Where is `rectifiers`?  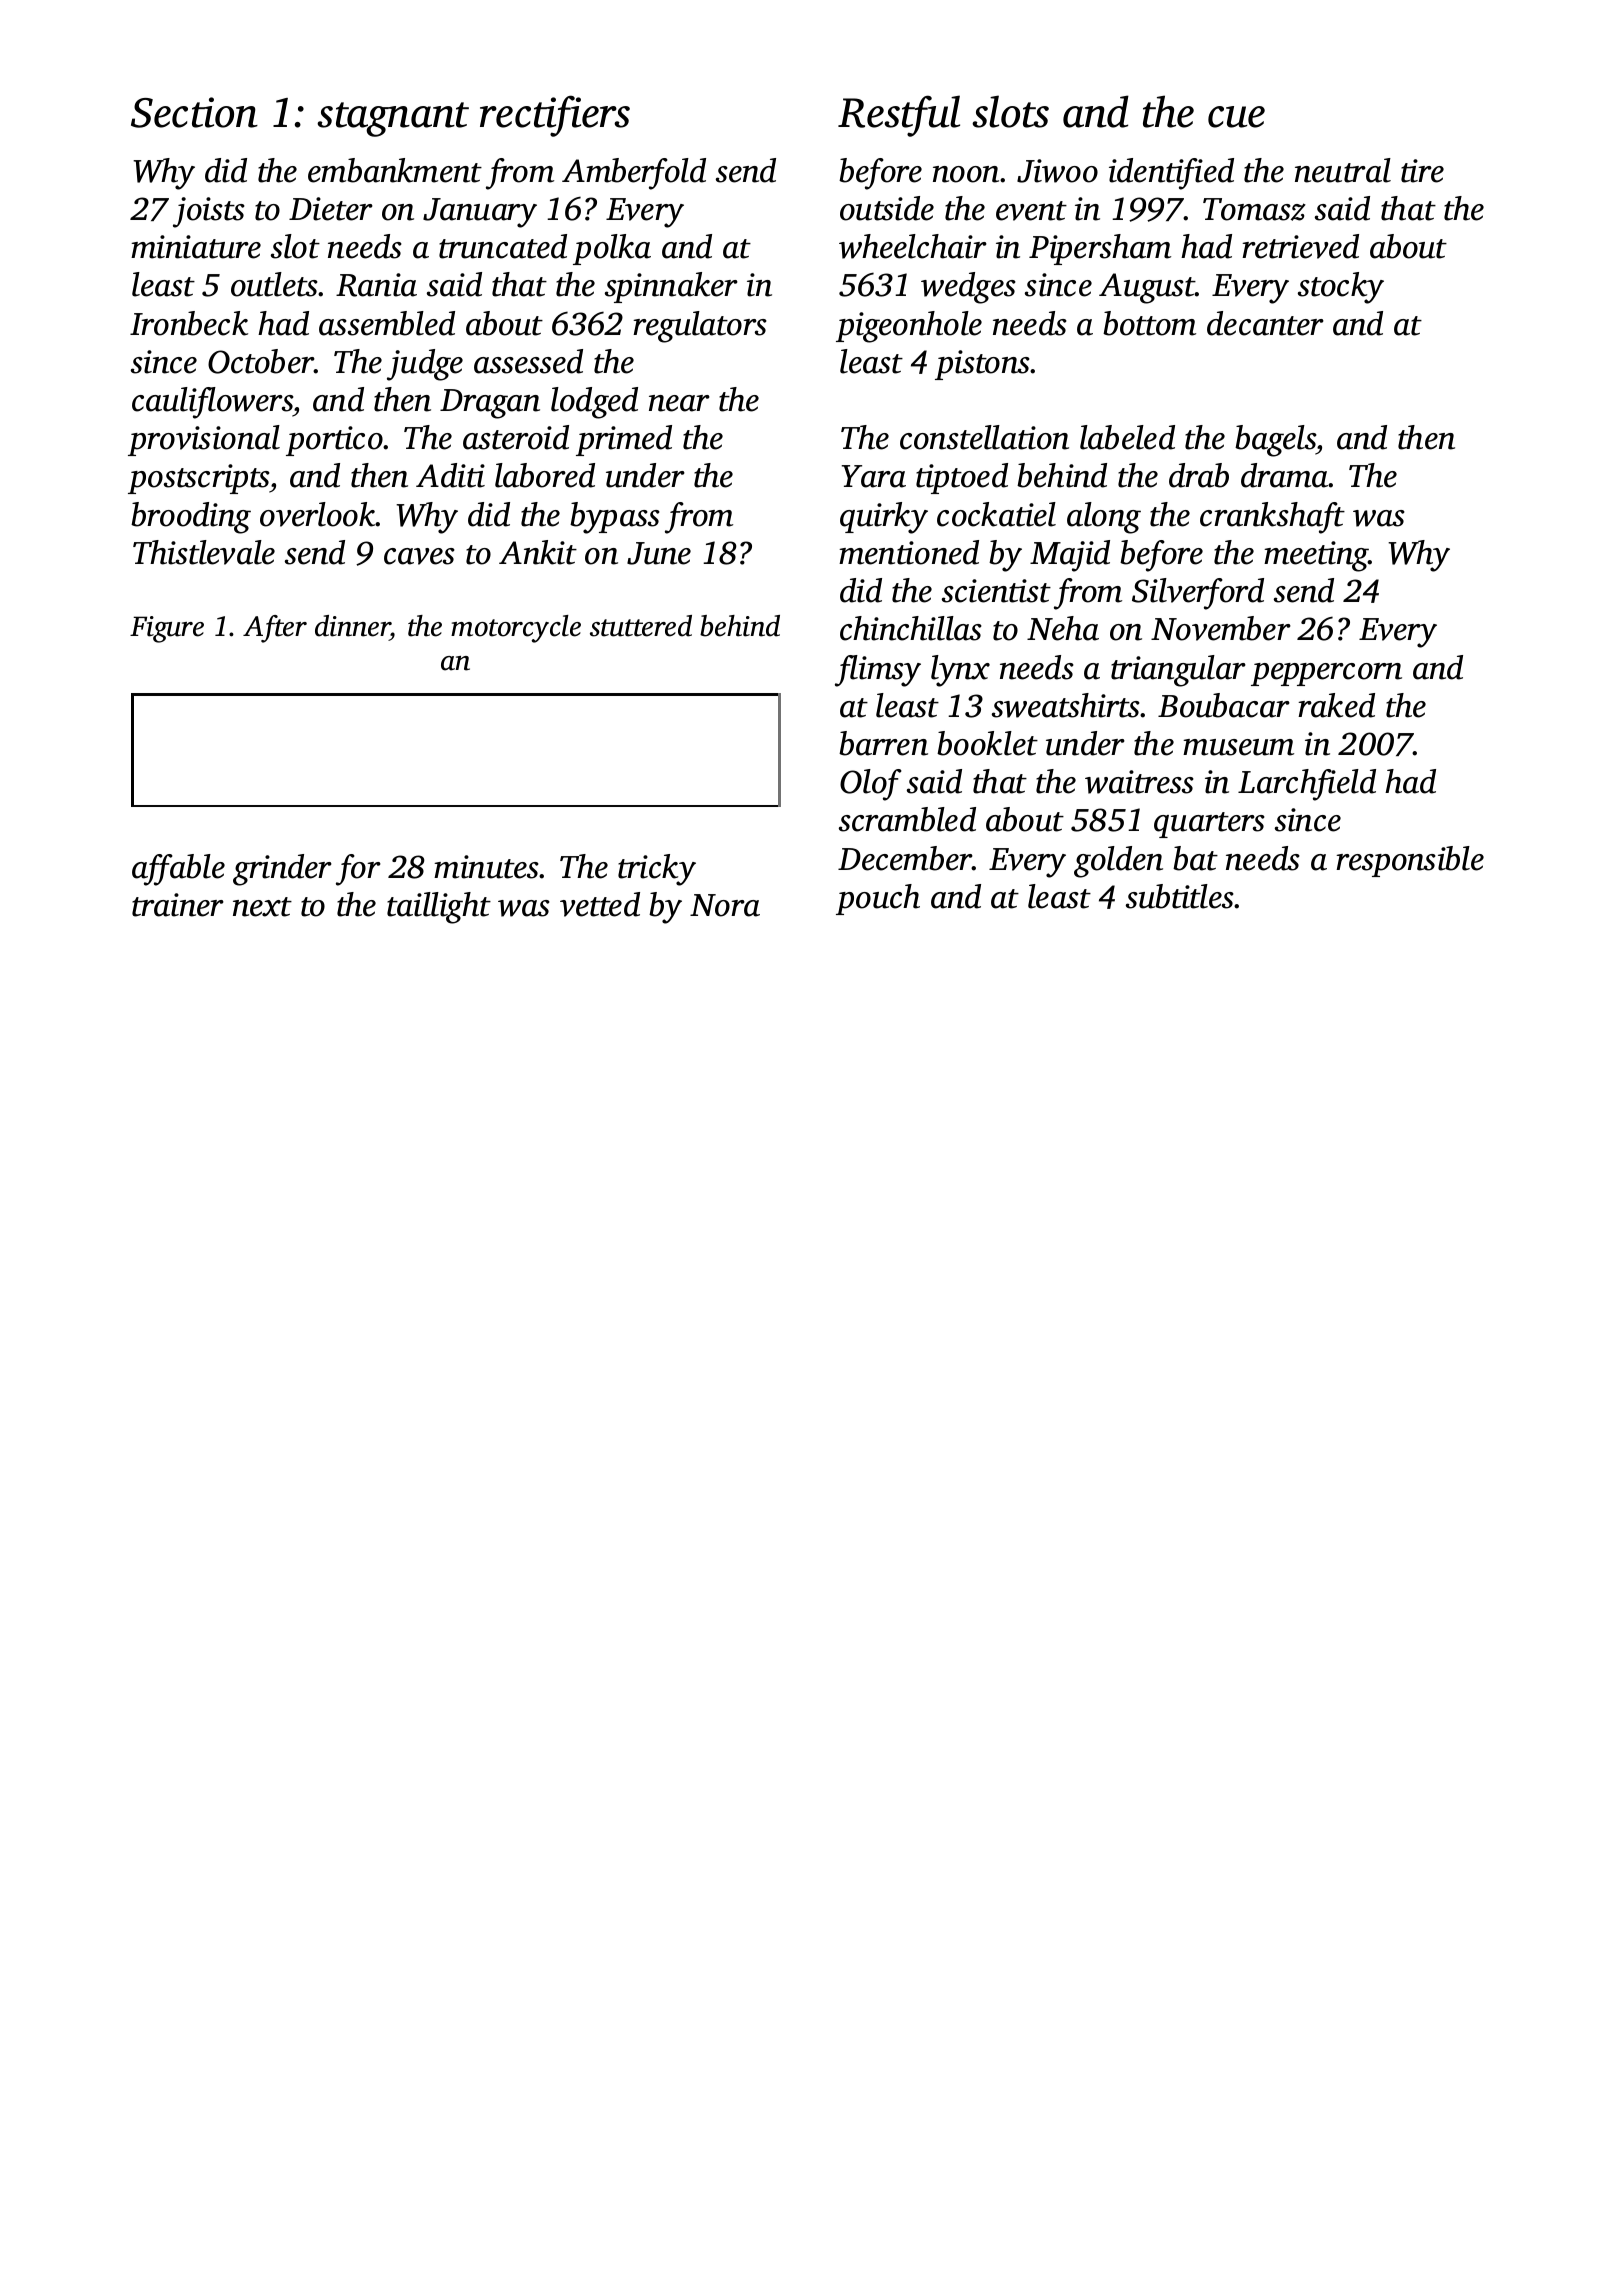
rectifiers is located at coordinates (555, 116).
